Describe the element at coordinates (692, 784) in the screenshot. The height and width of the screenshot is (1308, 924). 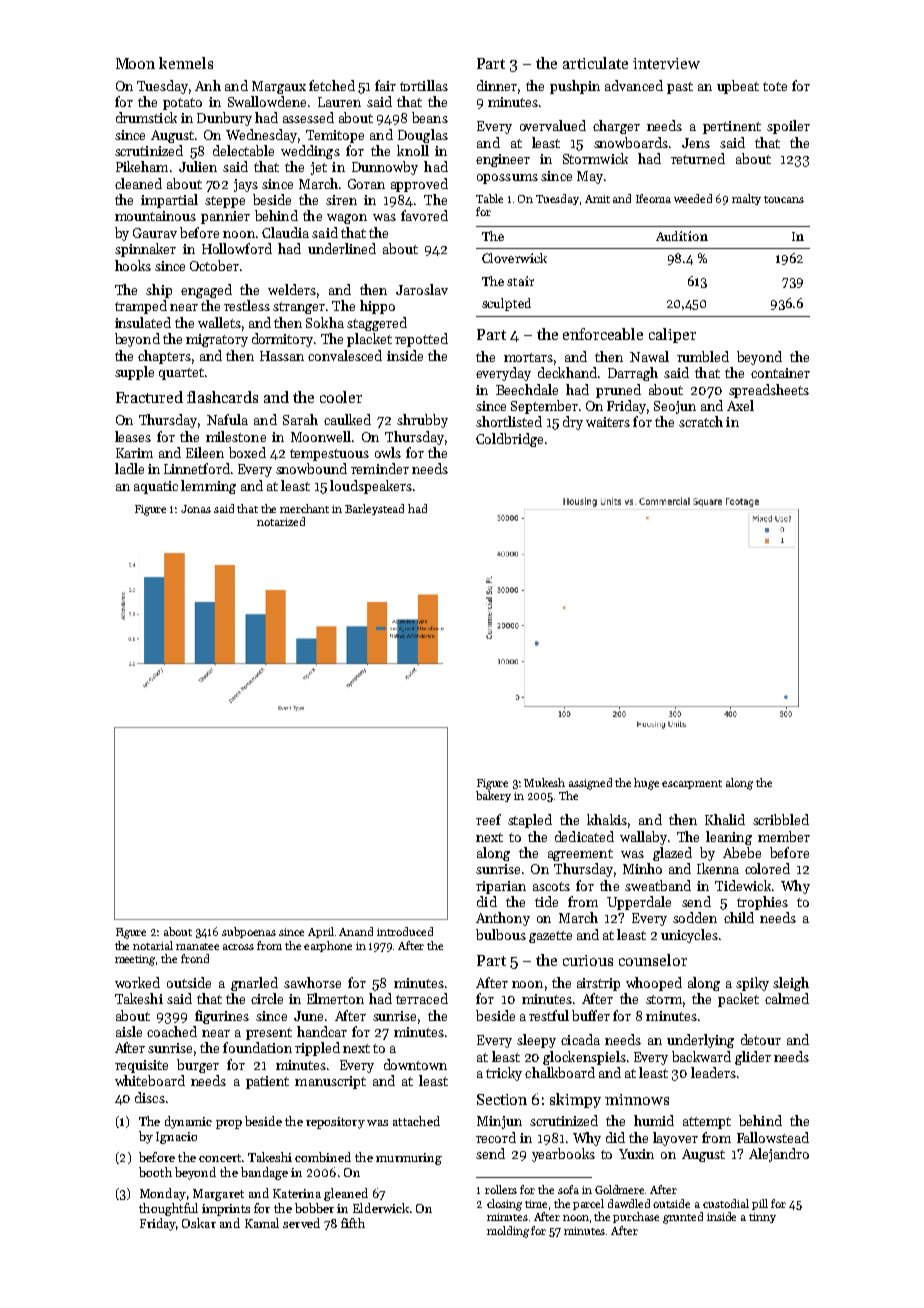
I see `escarpment` at that location.
